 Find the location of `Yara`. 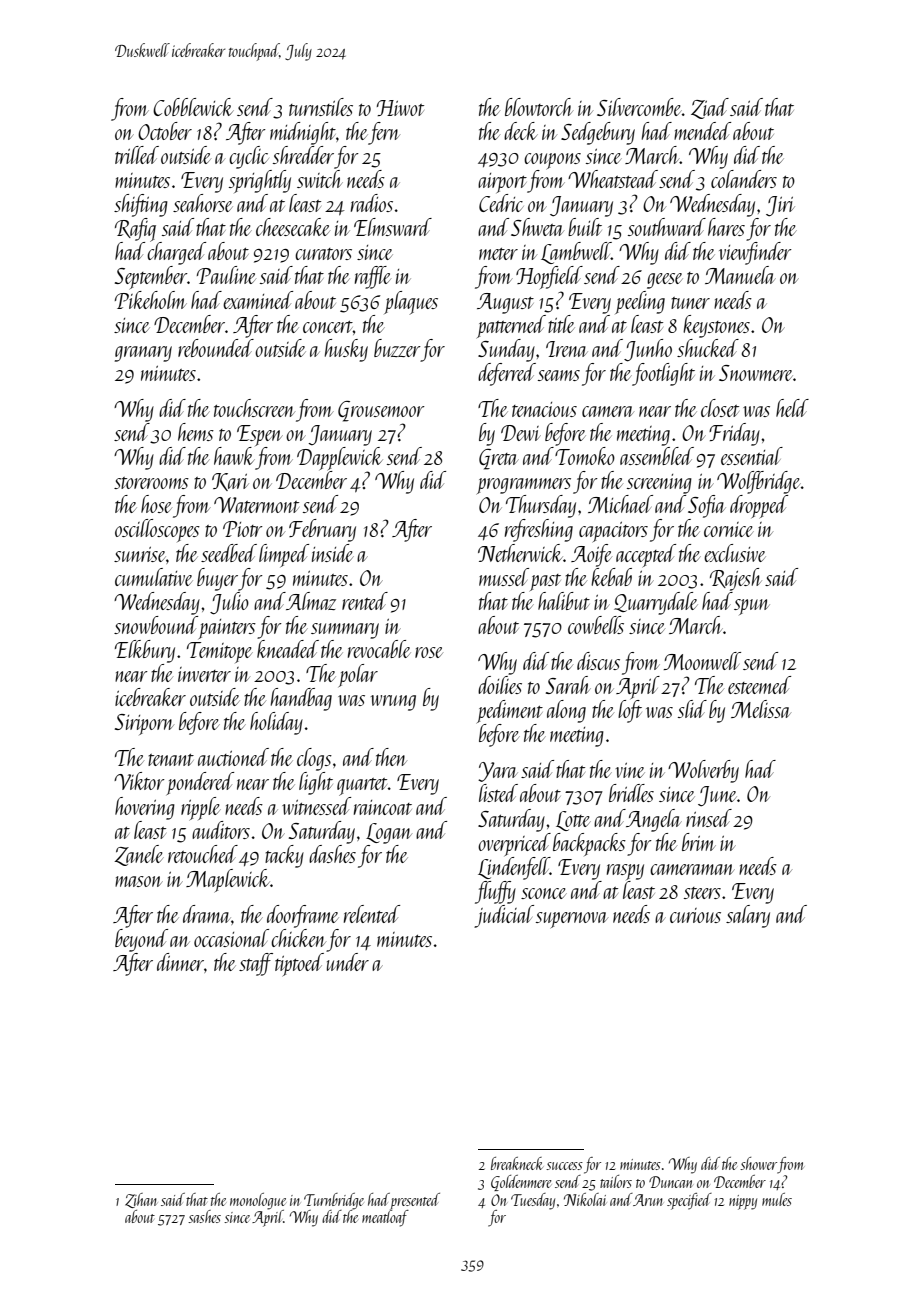

Yara is located at coordinates (497, 772).
